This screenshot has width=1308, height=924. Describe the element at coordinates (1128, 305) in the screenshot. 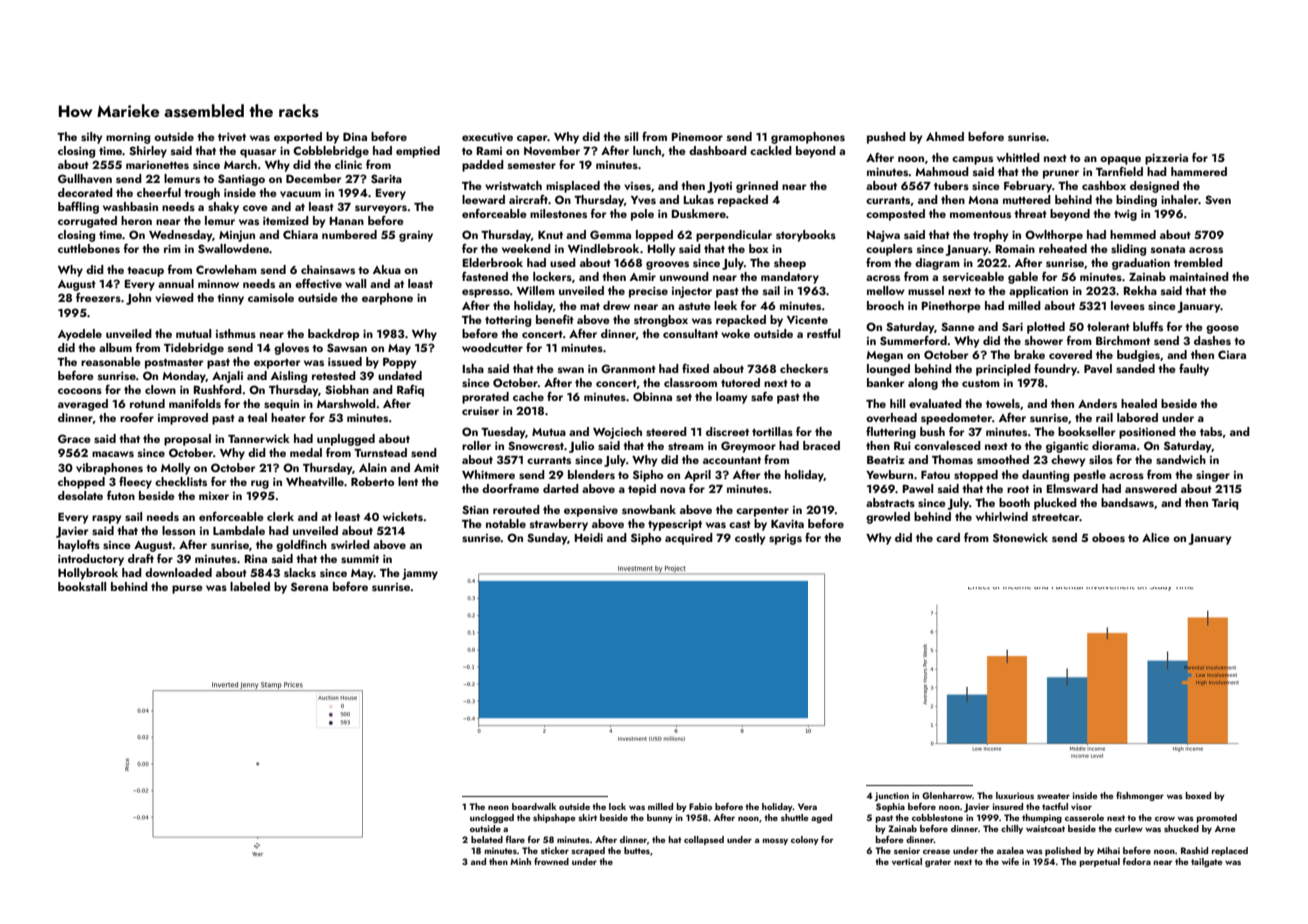

I see `levees` at that location.
